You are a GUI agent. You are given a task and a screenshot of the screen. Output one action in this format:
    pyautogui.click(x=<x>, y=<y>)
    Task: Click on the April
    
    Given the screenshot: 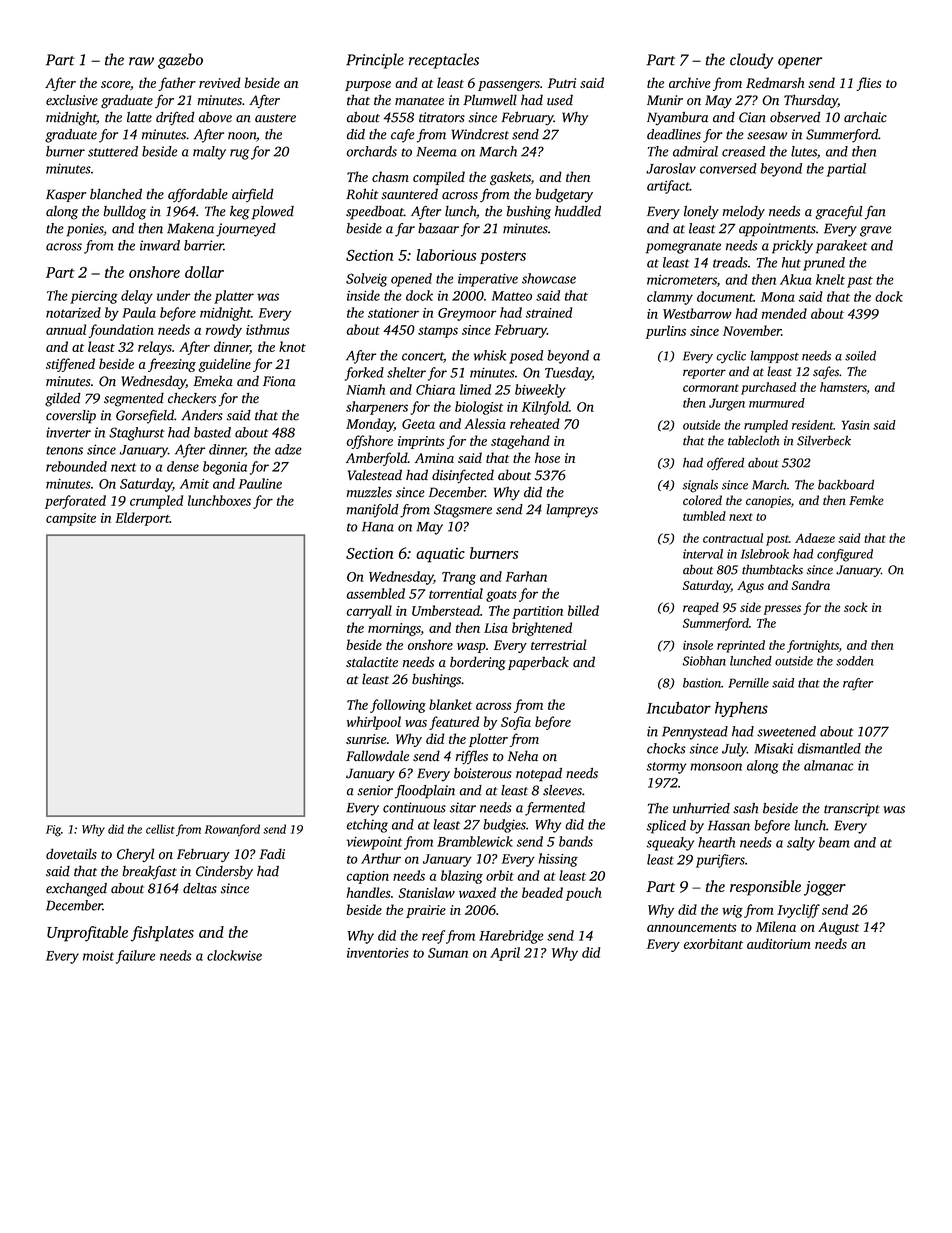 What is the action you would take?
    pyautogui.click(x=505, y=954)
